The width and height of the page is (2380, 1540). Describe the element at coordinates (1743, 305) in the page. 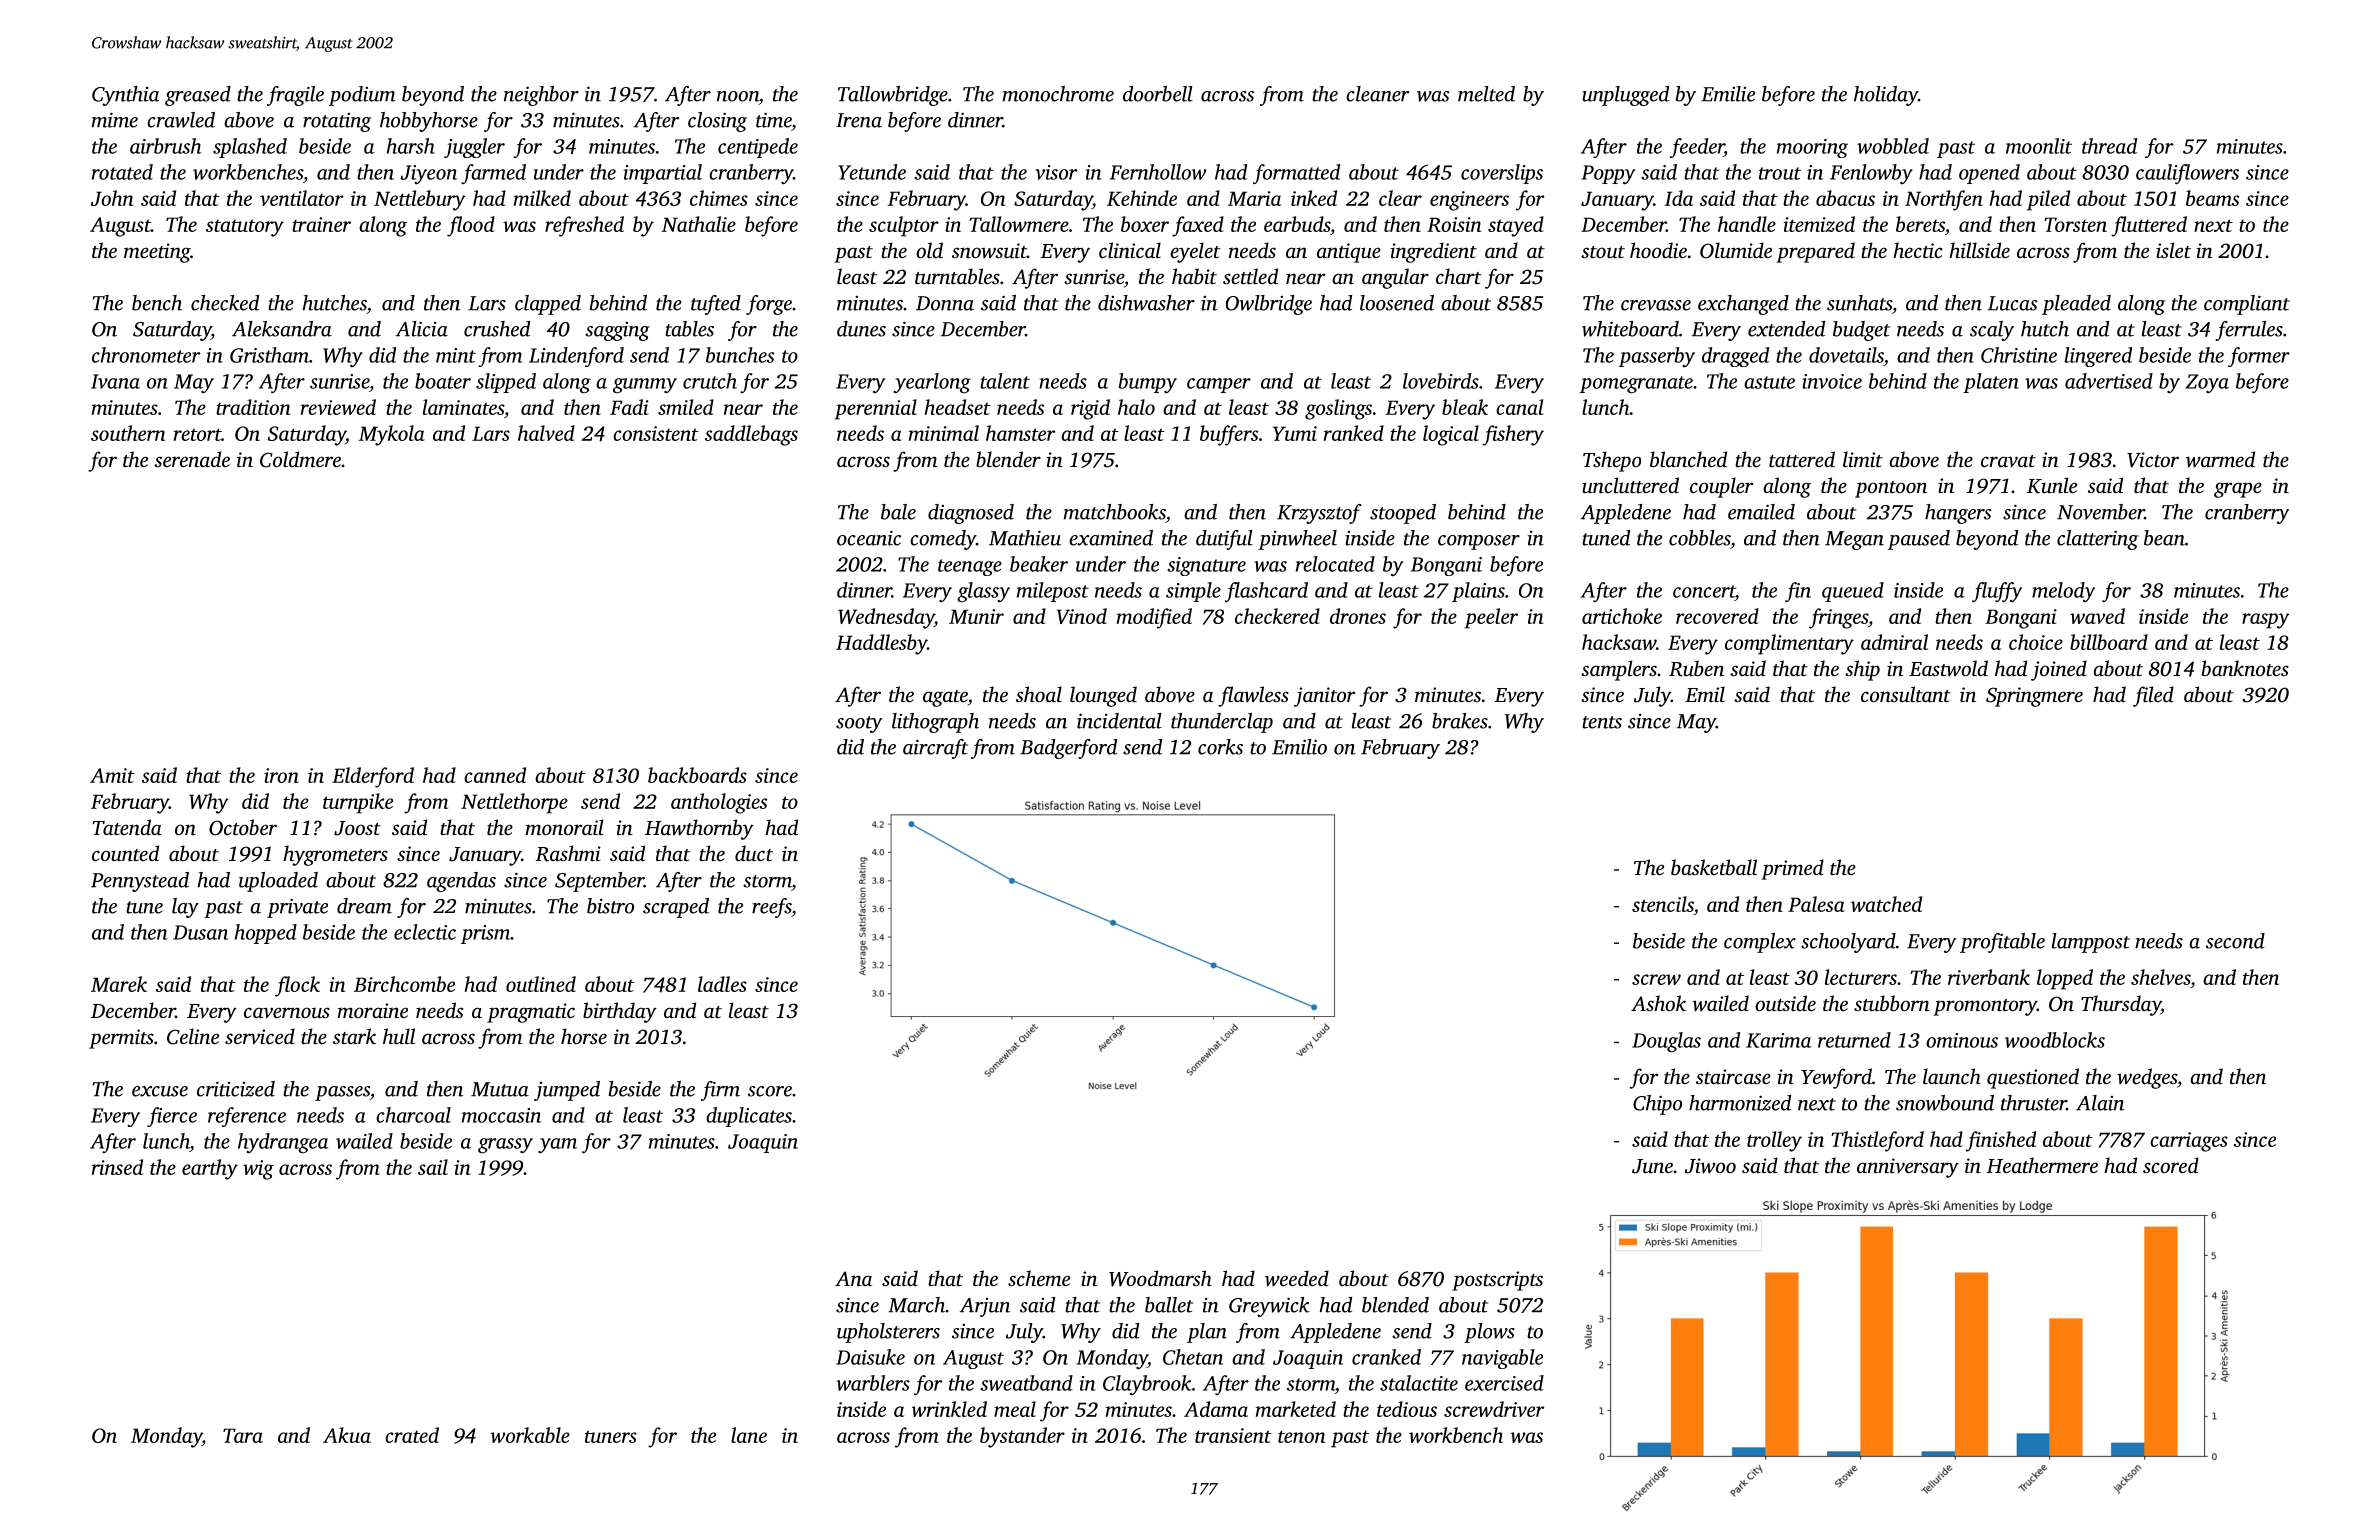

I see `exchanged` at that location.
